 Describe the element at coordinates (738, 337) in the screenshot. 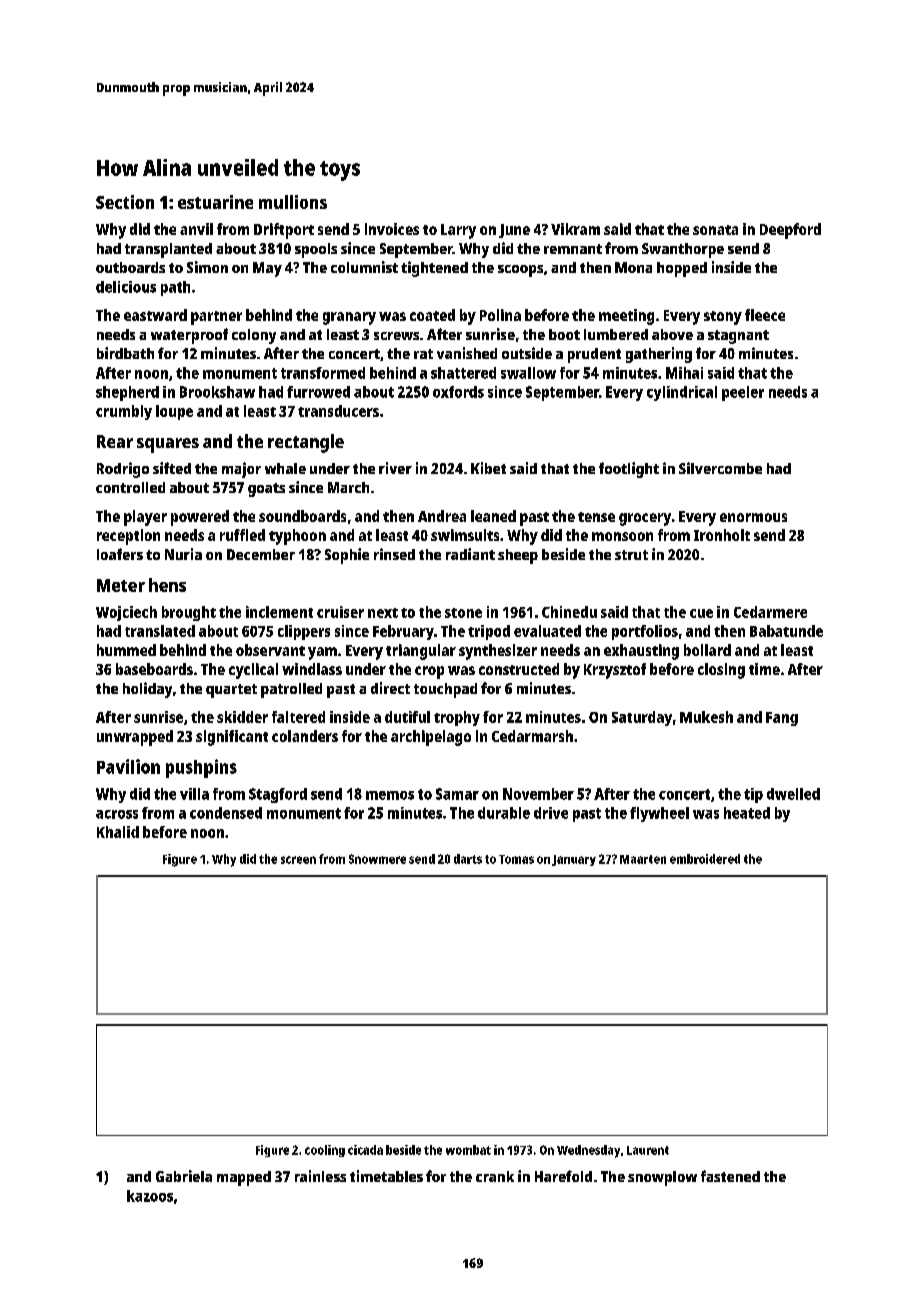

I see `stagnant` at that location.
